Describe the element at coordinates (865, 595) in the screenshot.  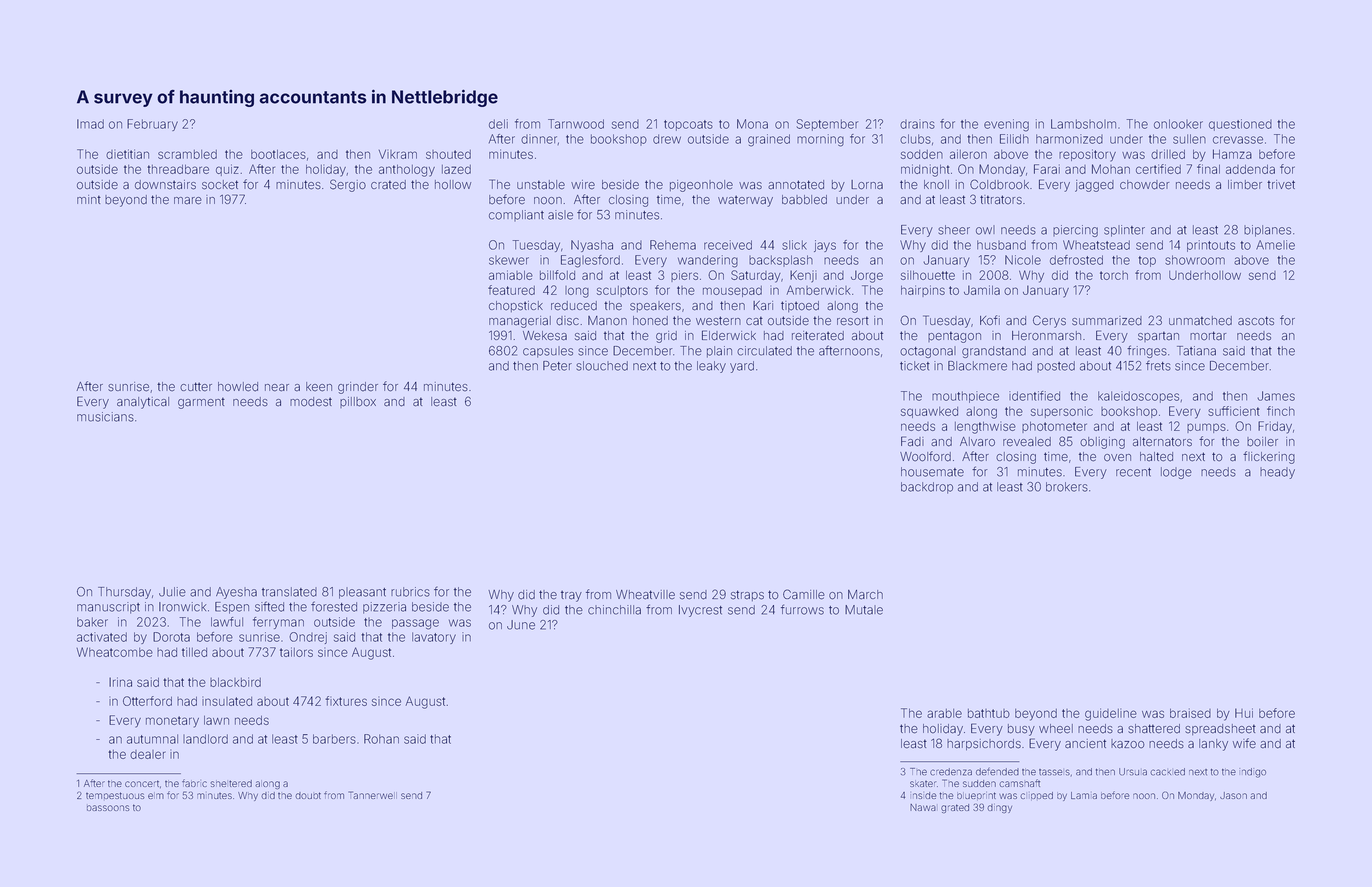
I see `March` at that location.
